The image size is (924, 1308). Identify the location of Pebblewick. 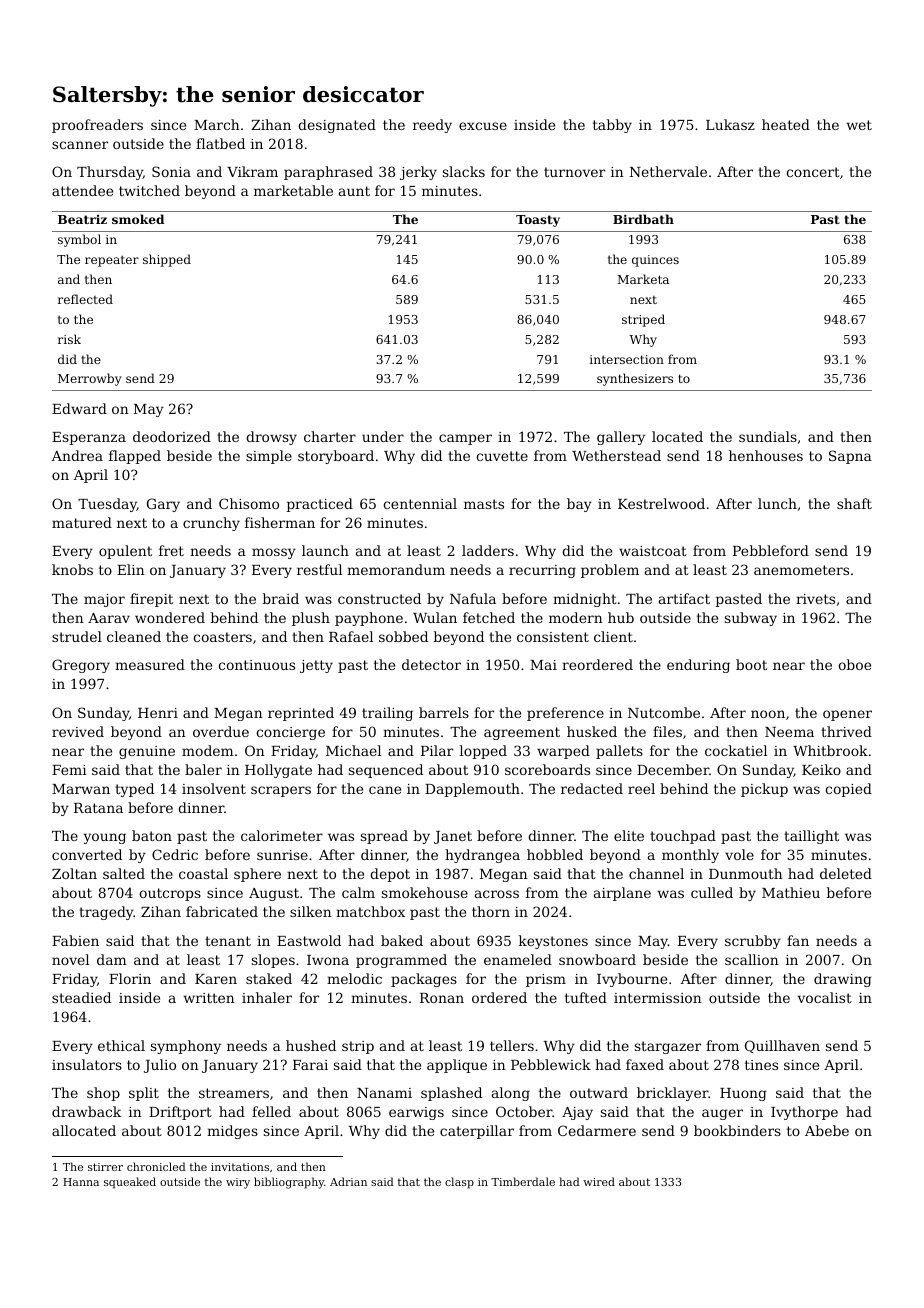
(551, 1064).
